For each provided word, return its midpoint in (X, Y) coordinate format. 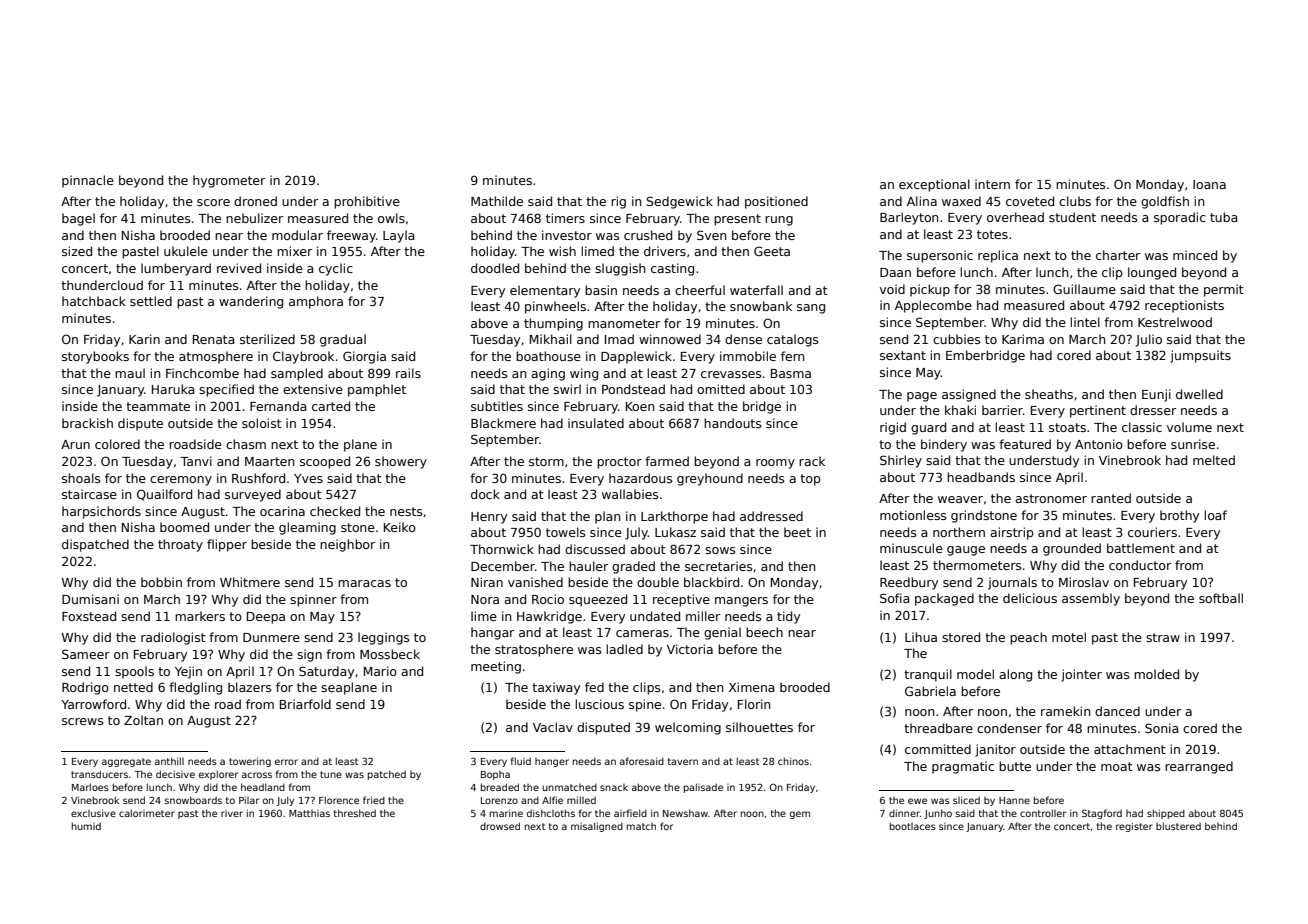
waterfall (756, 290)
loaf (1215, 515)
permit (1224, 290)
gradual (343, 340)
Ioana (1209, 184)
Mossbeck (390, 654)
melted (1214, 460)
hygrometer (229, 181)
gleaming (307, 528)
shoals (81, 478)
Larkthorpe (674, 517)
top (810, 480)
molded (1156, 674)
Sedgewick (679, 202)
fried (374, 800)
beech (764, 632)
